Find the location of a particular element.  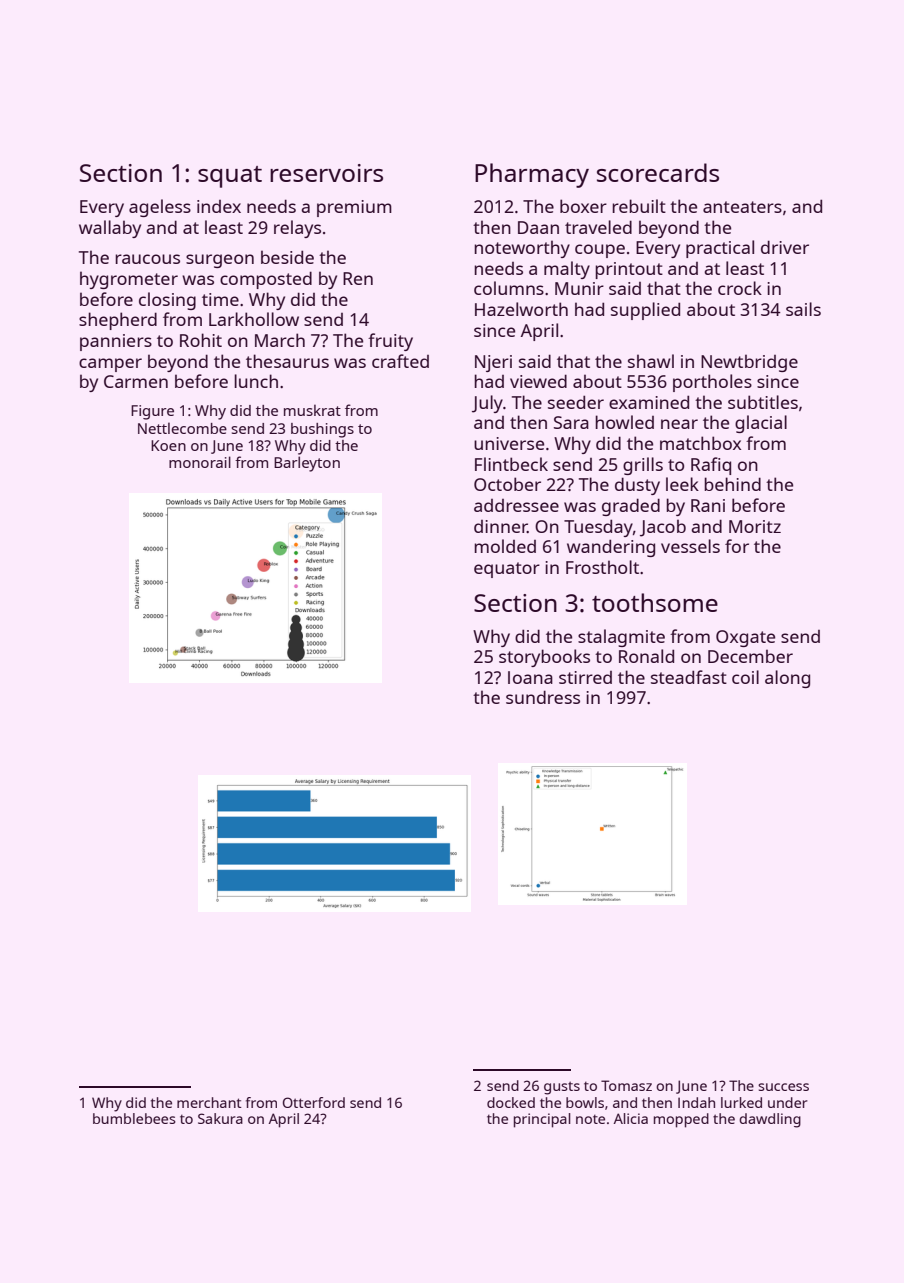

merchant is located at coordinates (209, 1102).
